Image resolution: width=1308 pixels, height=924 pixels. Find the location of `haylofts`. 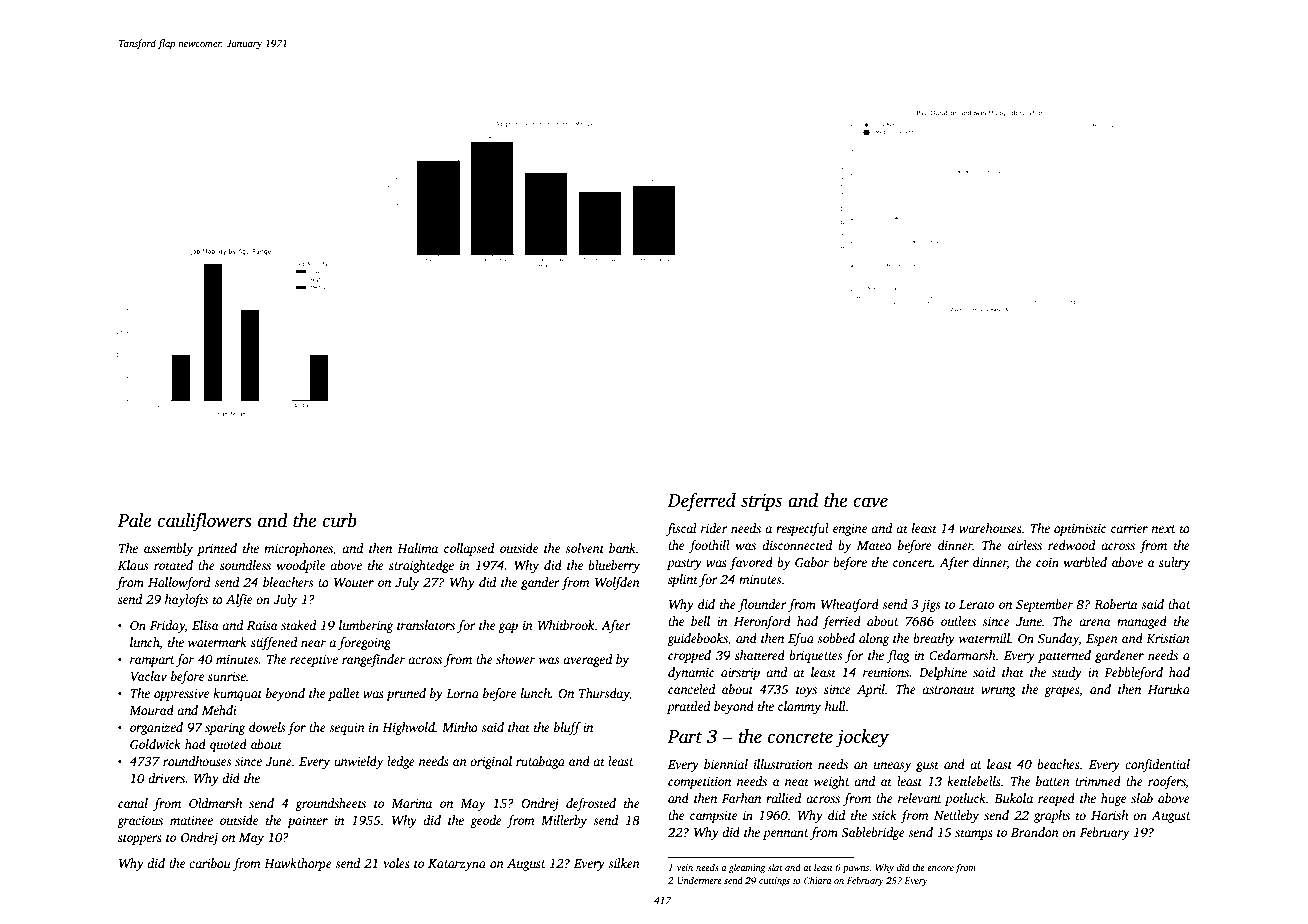

haylofts is located at coordinates (186, 600).
